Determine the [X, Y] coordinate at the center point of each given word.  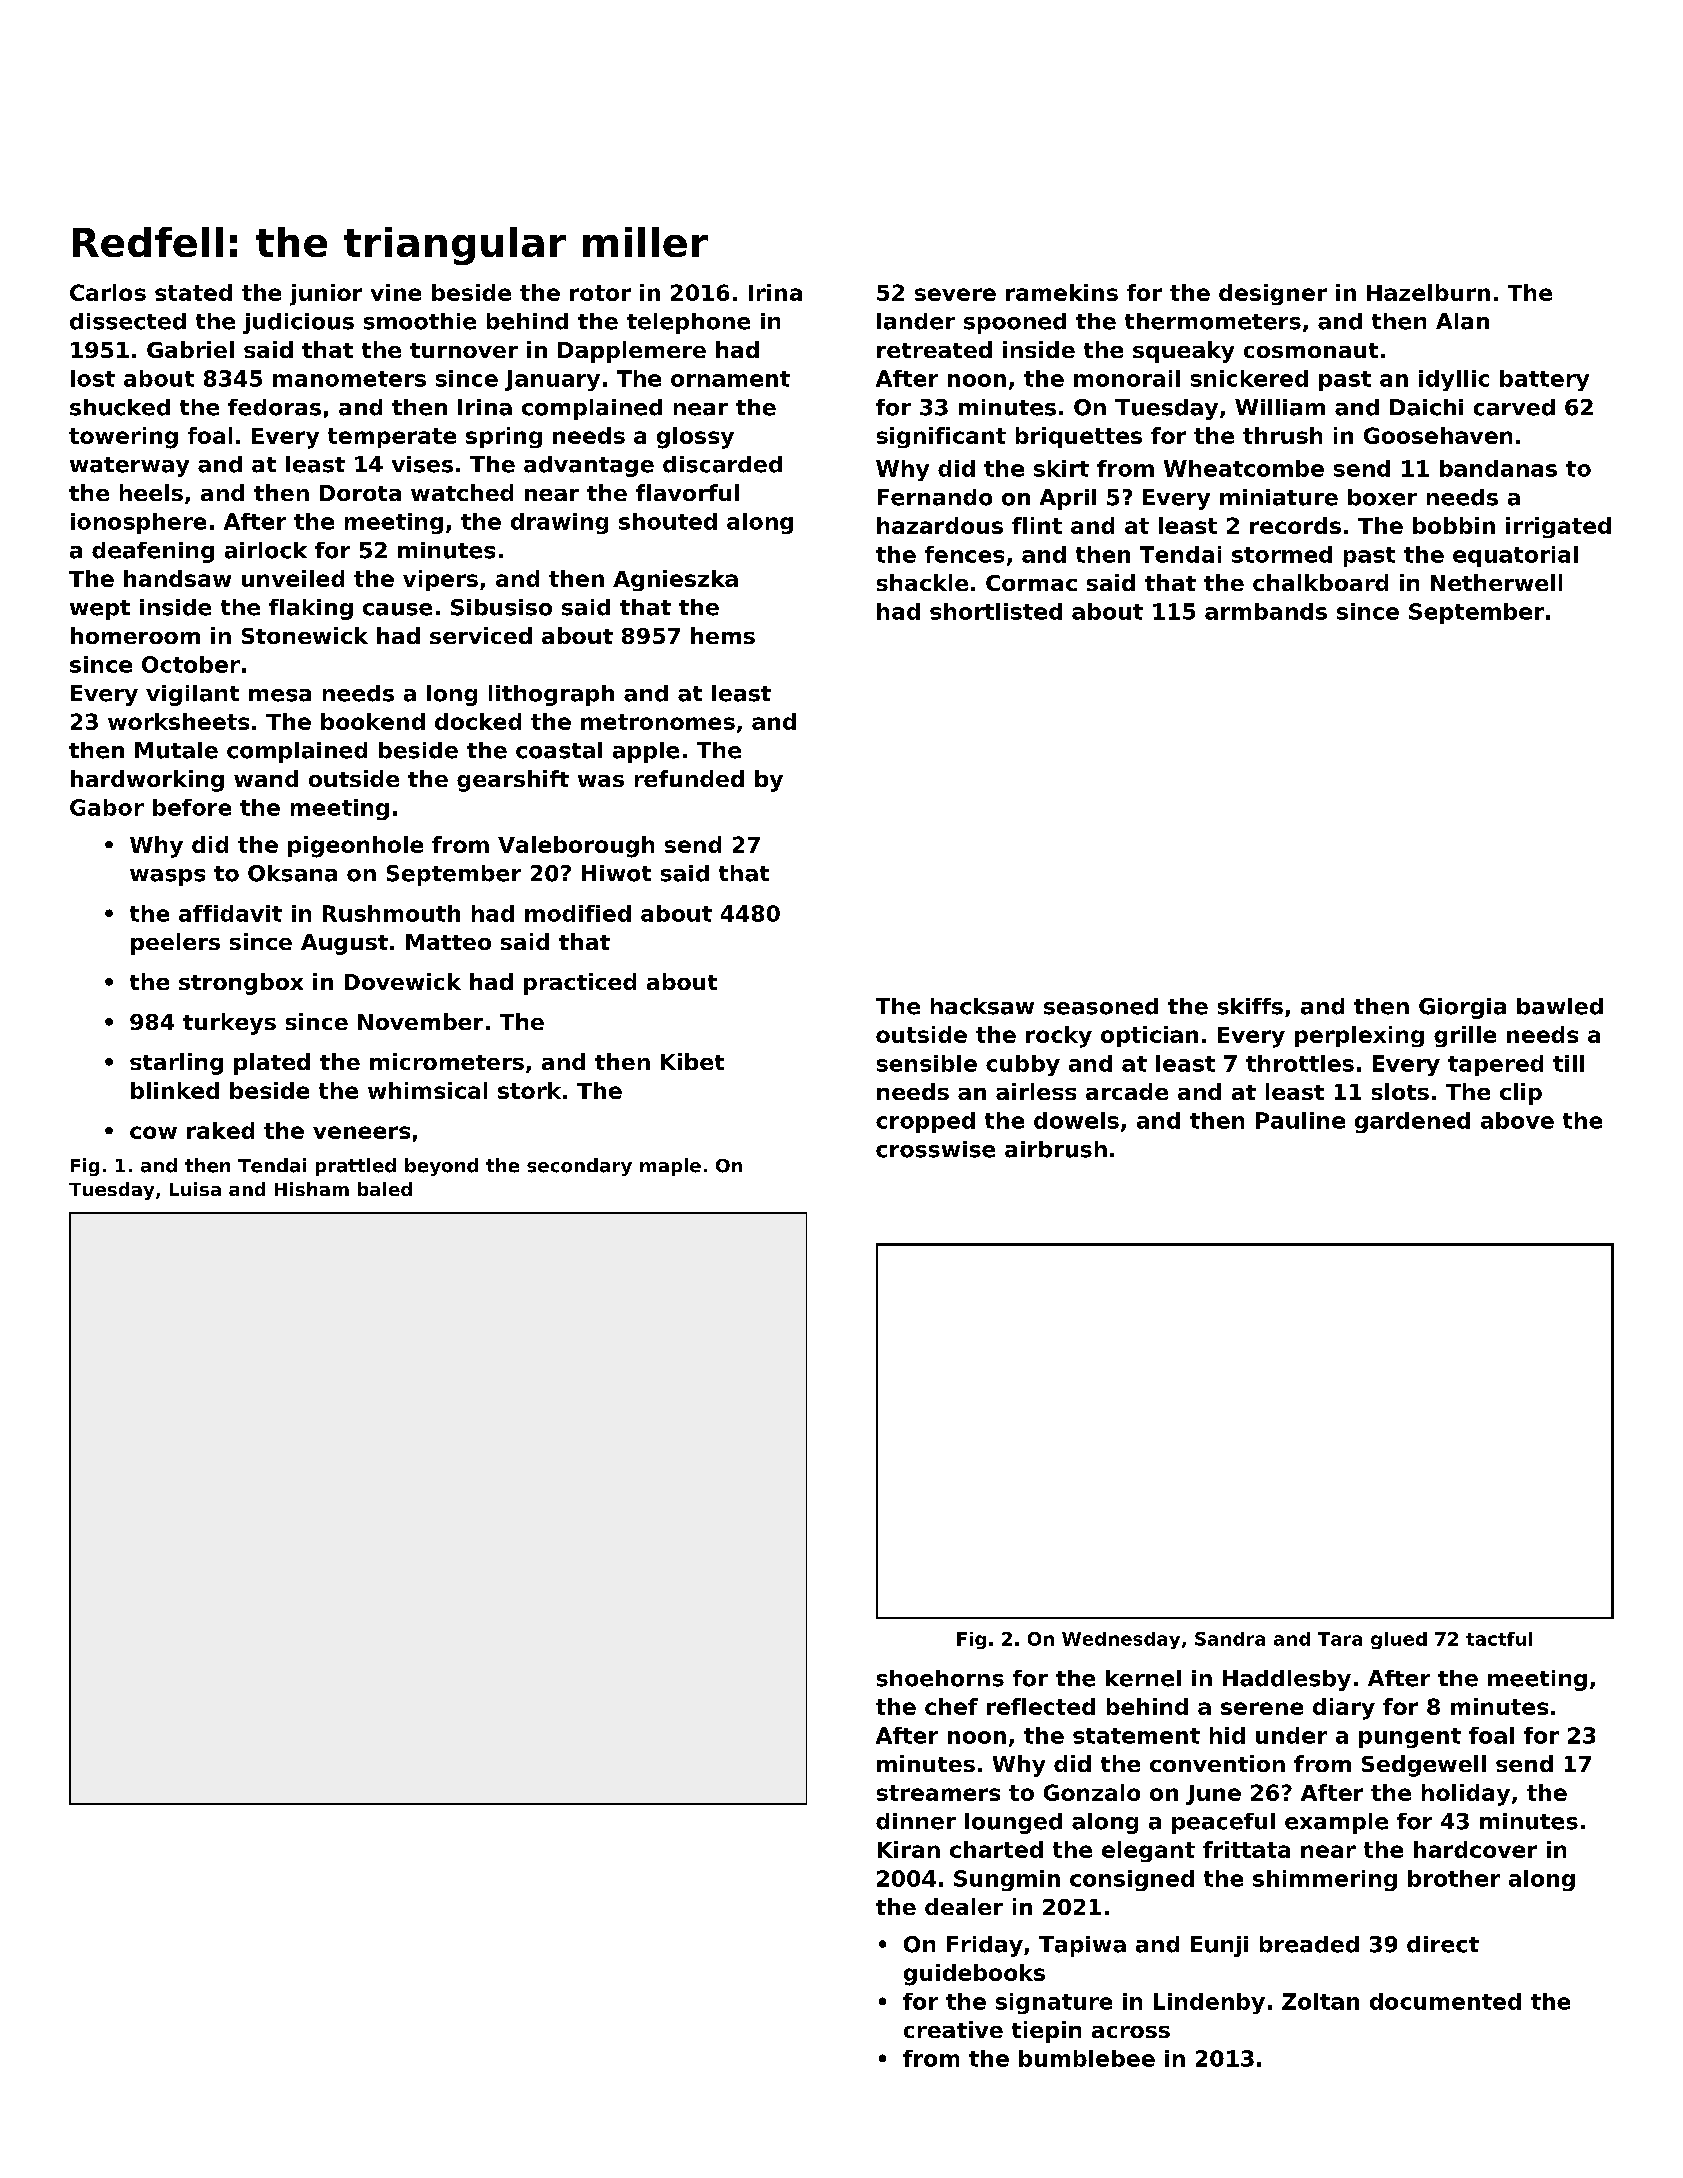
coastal [559, 750]
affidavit [230, 913]
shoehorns [940, 1678]
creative [953, 2029]
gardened [1412, 1122]
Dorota [360, 493]
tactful [1499, 1639]
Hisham [312, 1189]
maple [670, 1167]
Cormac [1031, 583]
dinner [916, 1821]
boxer [1382, 497]
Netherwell [1496, 582]
